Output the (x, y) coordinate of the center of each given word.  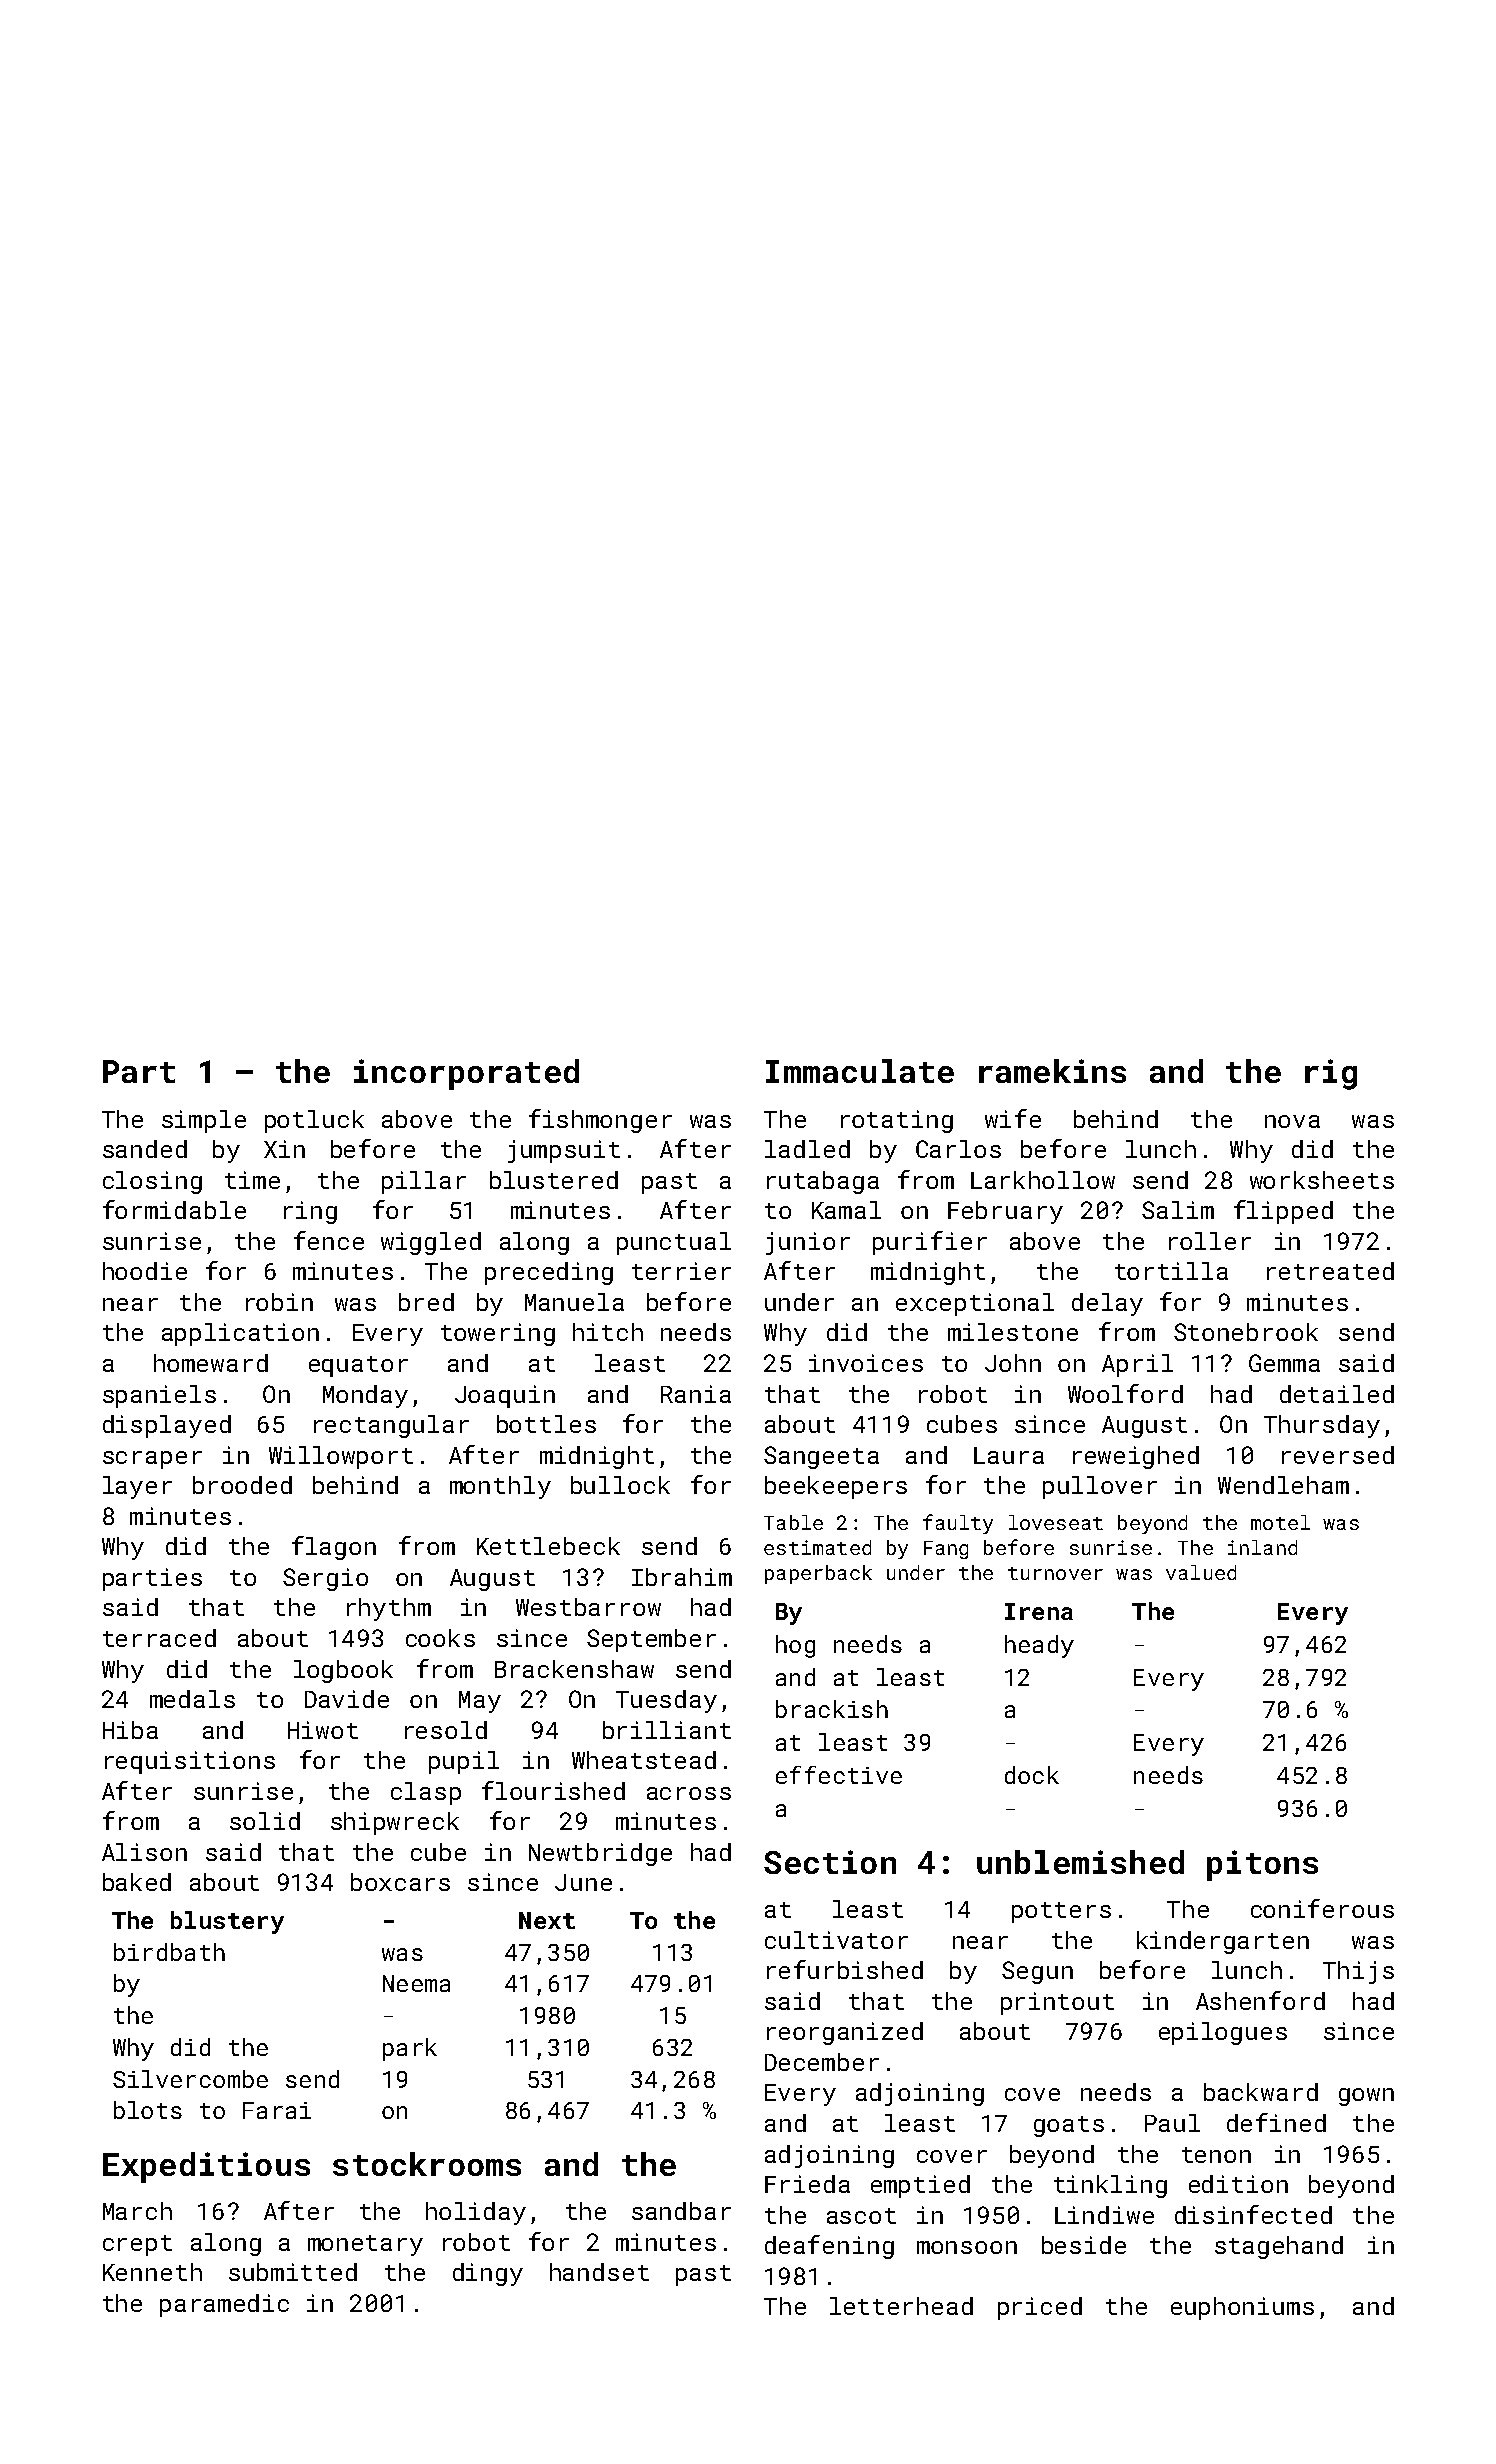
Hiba (130, 1730)
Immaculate (860, 1071)
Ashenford (1260, 2000)
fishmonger (600, 1121)
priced (1040, 2308)
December (822, 2062)
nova (1292, 1121)
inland (1262, 1547)
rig (1331, 1074)
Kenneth (152, 2272)
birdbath (169, 1952)
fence (329, 1240)
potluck (314, 1121)
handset (599, 2272)
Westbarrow (588, 1607)
